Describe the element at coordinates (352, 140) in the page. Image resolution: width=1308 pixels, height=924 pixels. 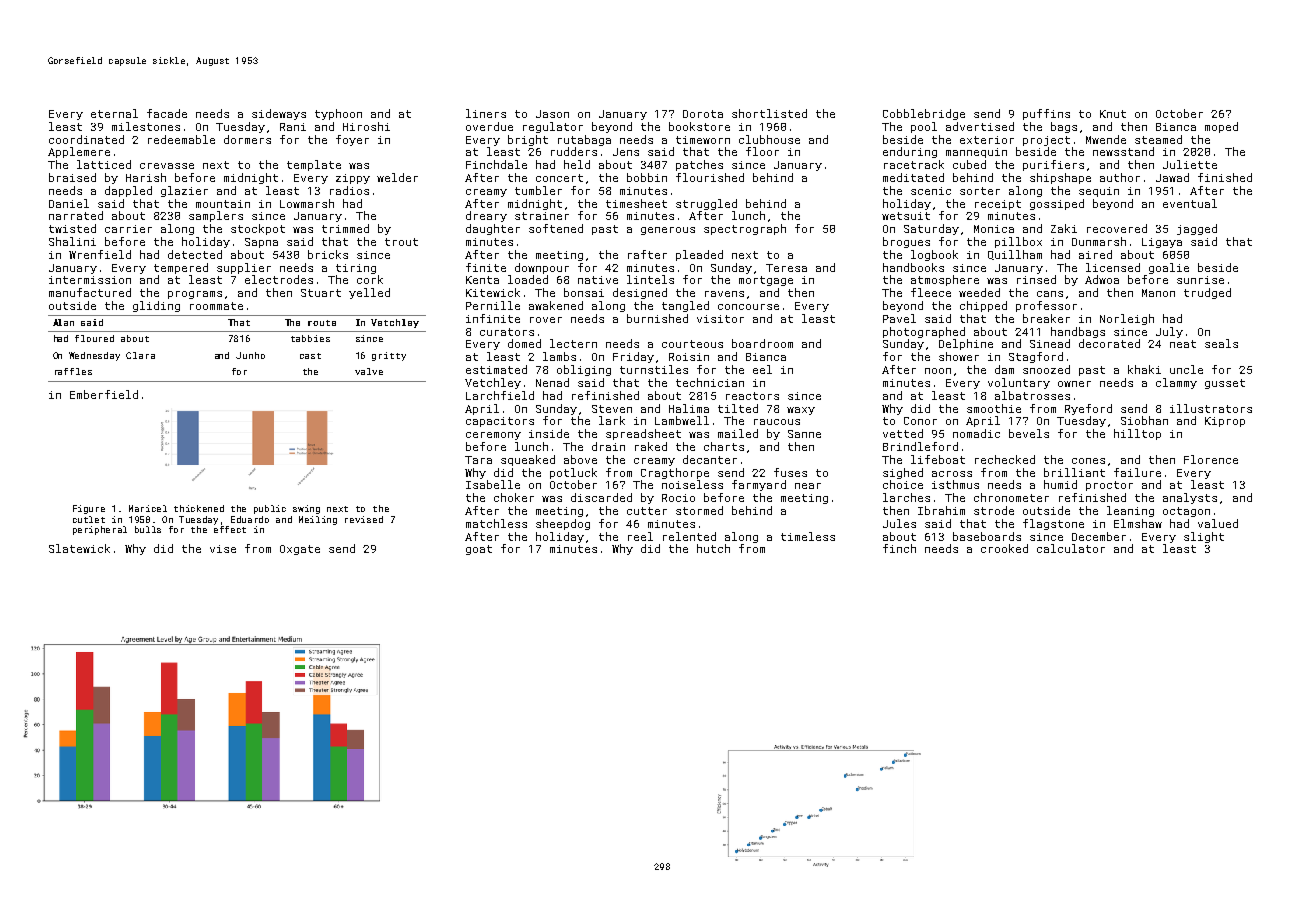
I see `foyer` at that location.
